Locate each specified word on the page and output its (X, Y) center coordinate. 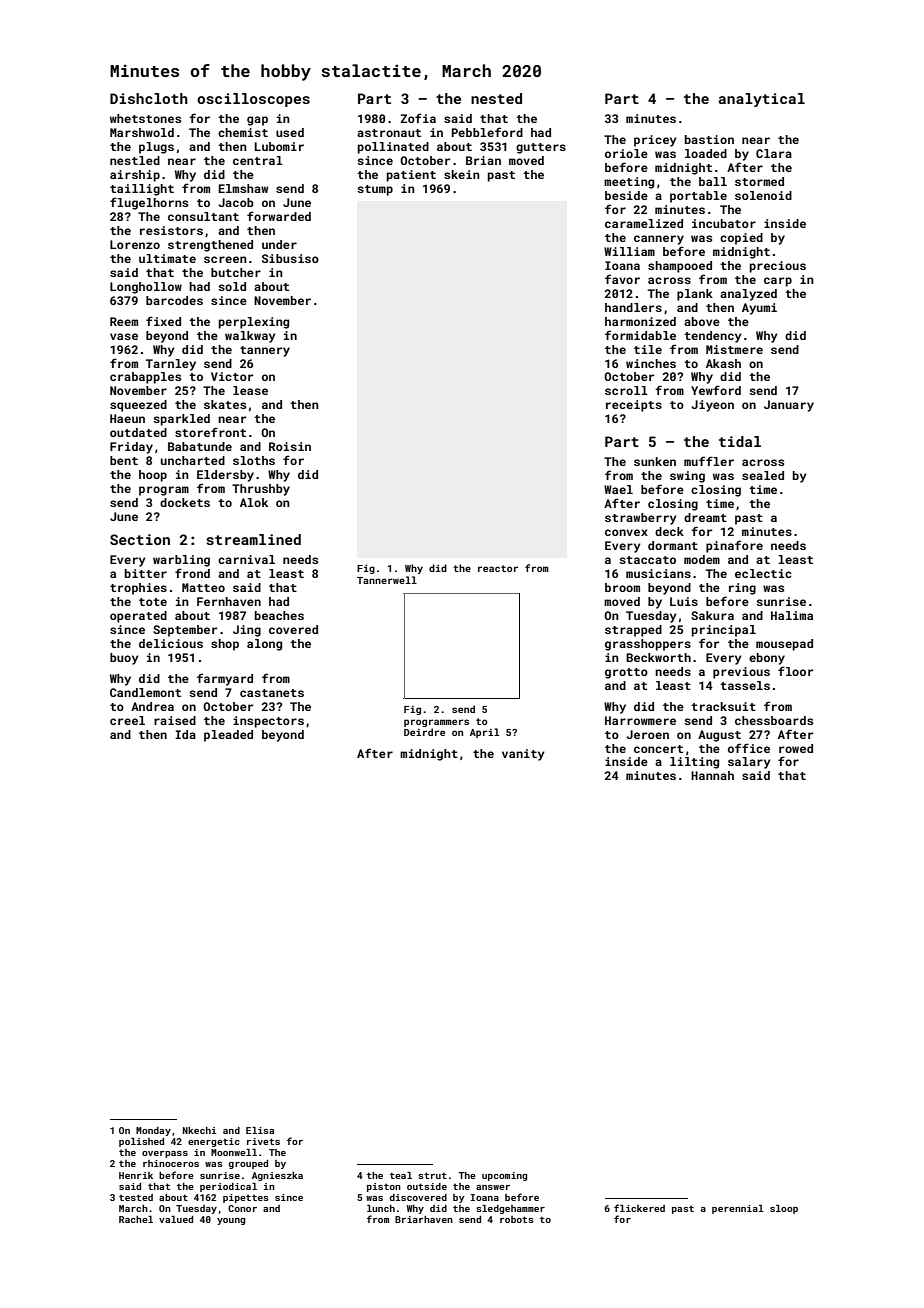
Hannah (712, 775)
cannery (659, 240)
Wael (618, 489)
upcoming (504, 1176)
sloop (784, 1209)
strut (432, 1175)
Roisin (290, 446)
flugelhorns (149, 203)
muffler (709, 461)
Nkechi (200, 1130)
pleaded (228, 736)
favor (622, 279)
